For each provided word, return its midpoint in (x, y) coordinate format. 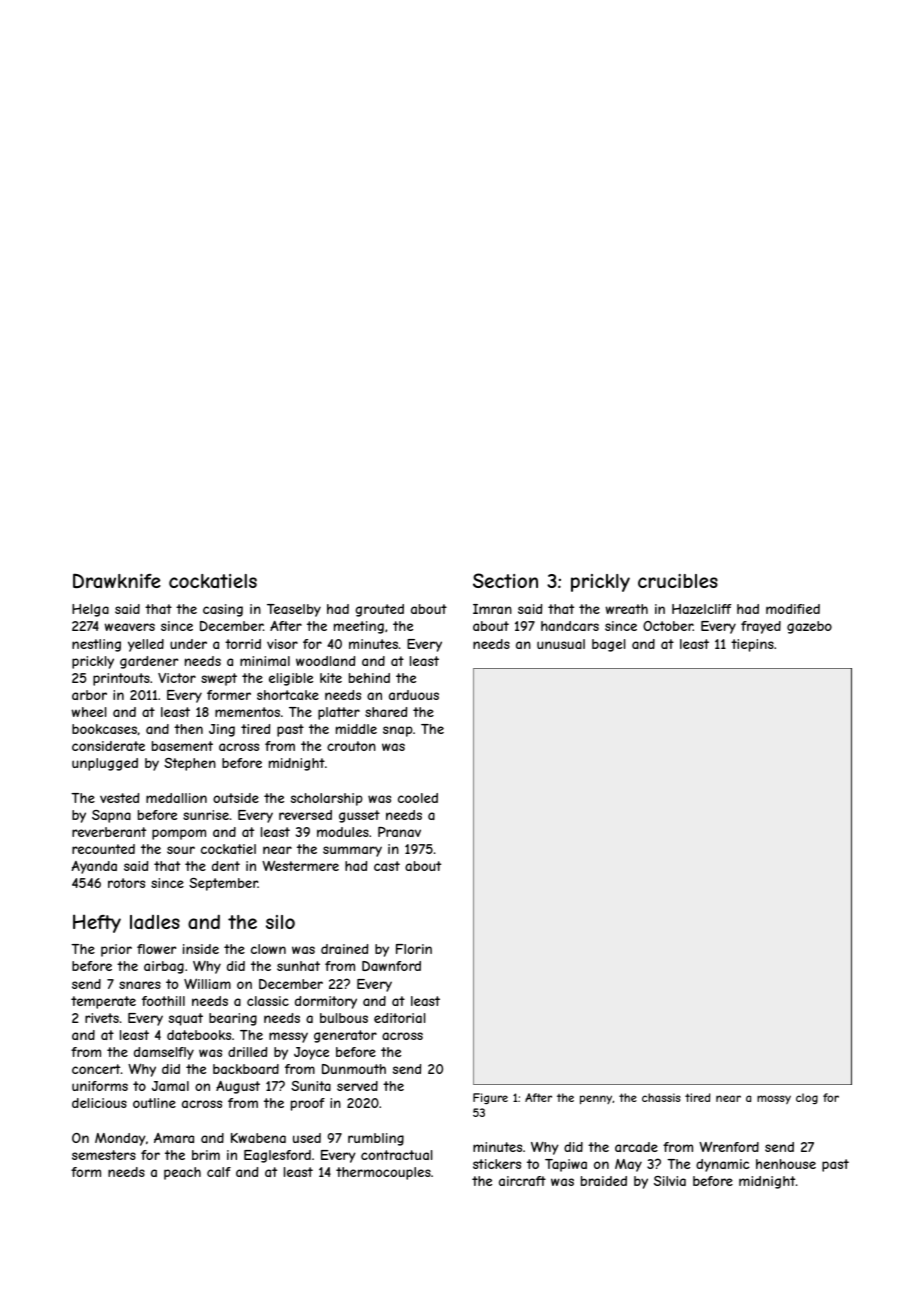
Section (505, 580)
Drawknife (117, 580)
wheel (89, 712)
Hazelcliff (701, 609)
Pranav (399, 832)
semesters (104, 1155)
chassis (661, 1097)
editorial (400, 1018)
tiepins (752, 645)
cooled (418, 798)
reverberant (109, 832)
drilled (247, 1052)
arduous (414, 695)
